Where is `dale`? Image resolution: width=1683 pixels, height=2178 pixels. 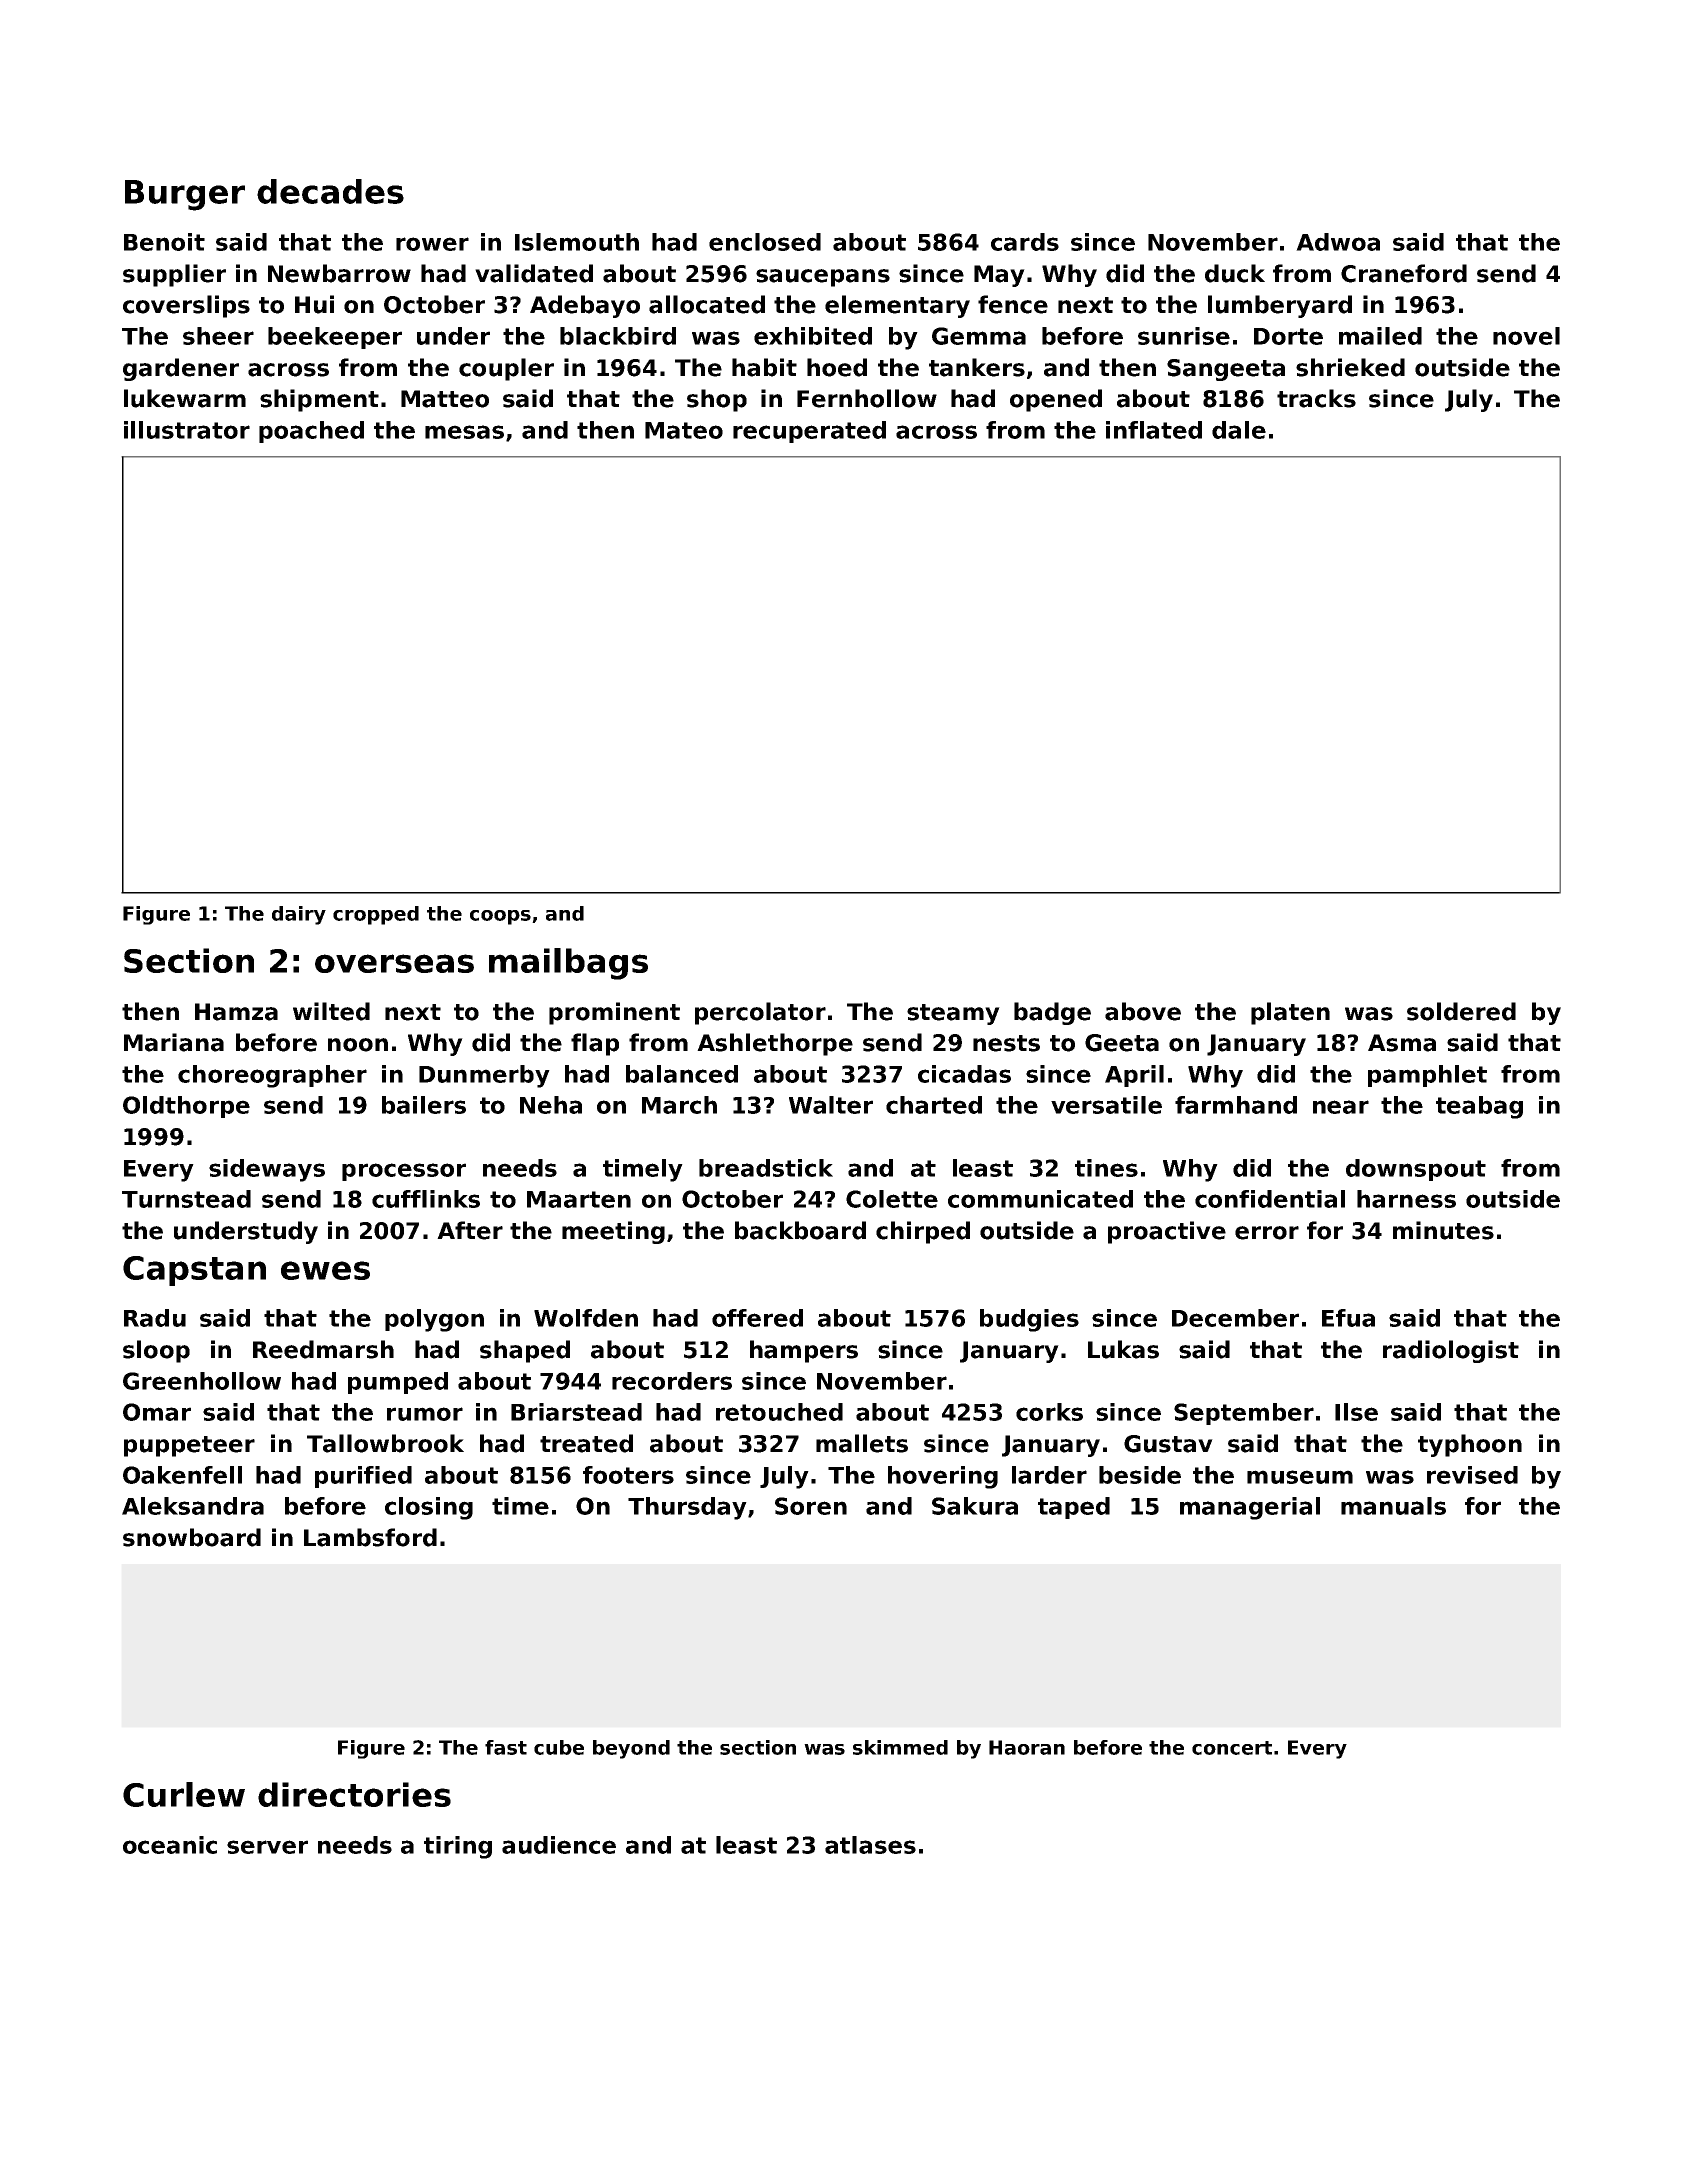 dale is located at coordinates (1239, 430).
